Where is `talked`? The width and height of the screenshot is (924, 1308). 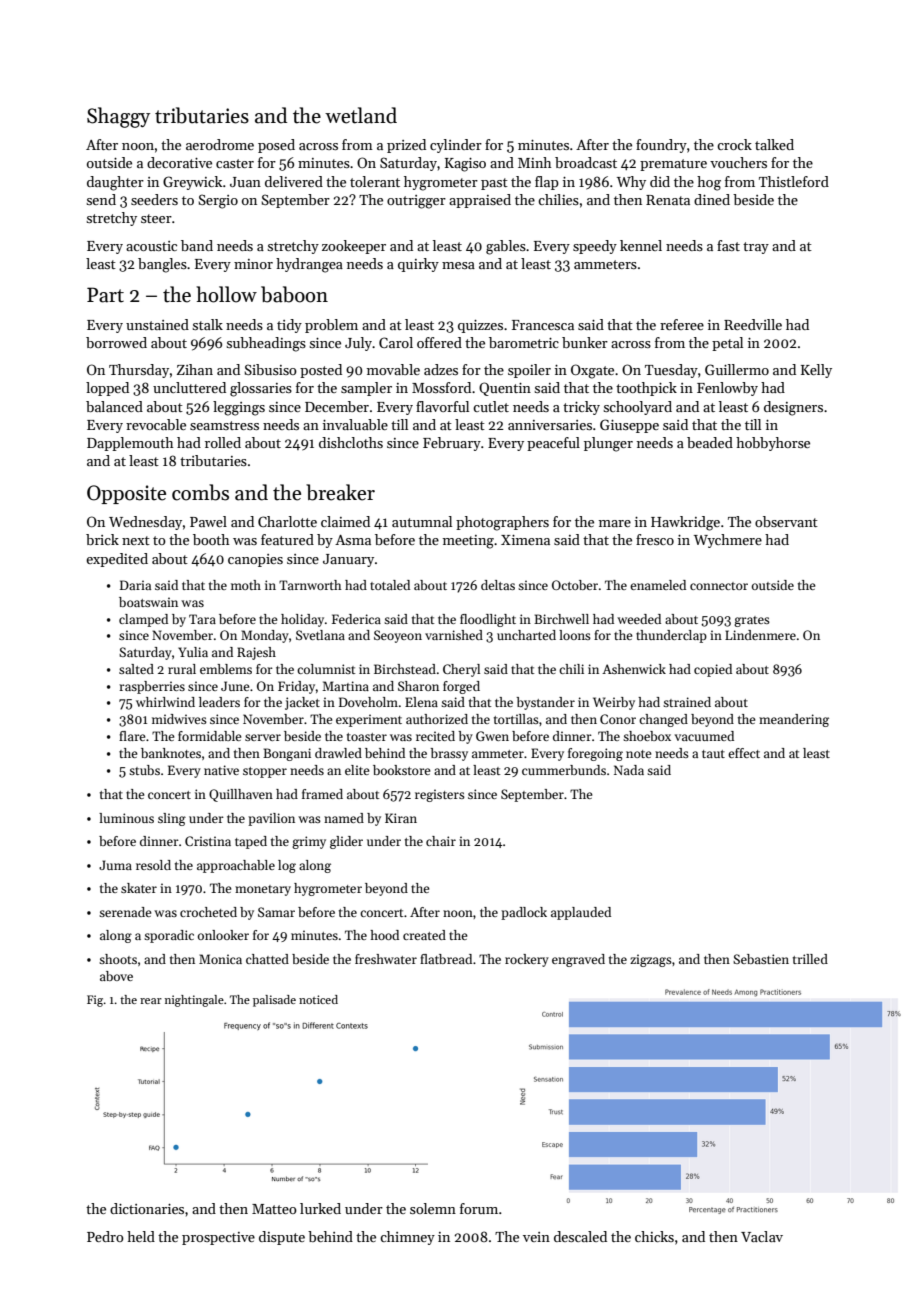 talked is located at coordinates (774, 144).
